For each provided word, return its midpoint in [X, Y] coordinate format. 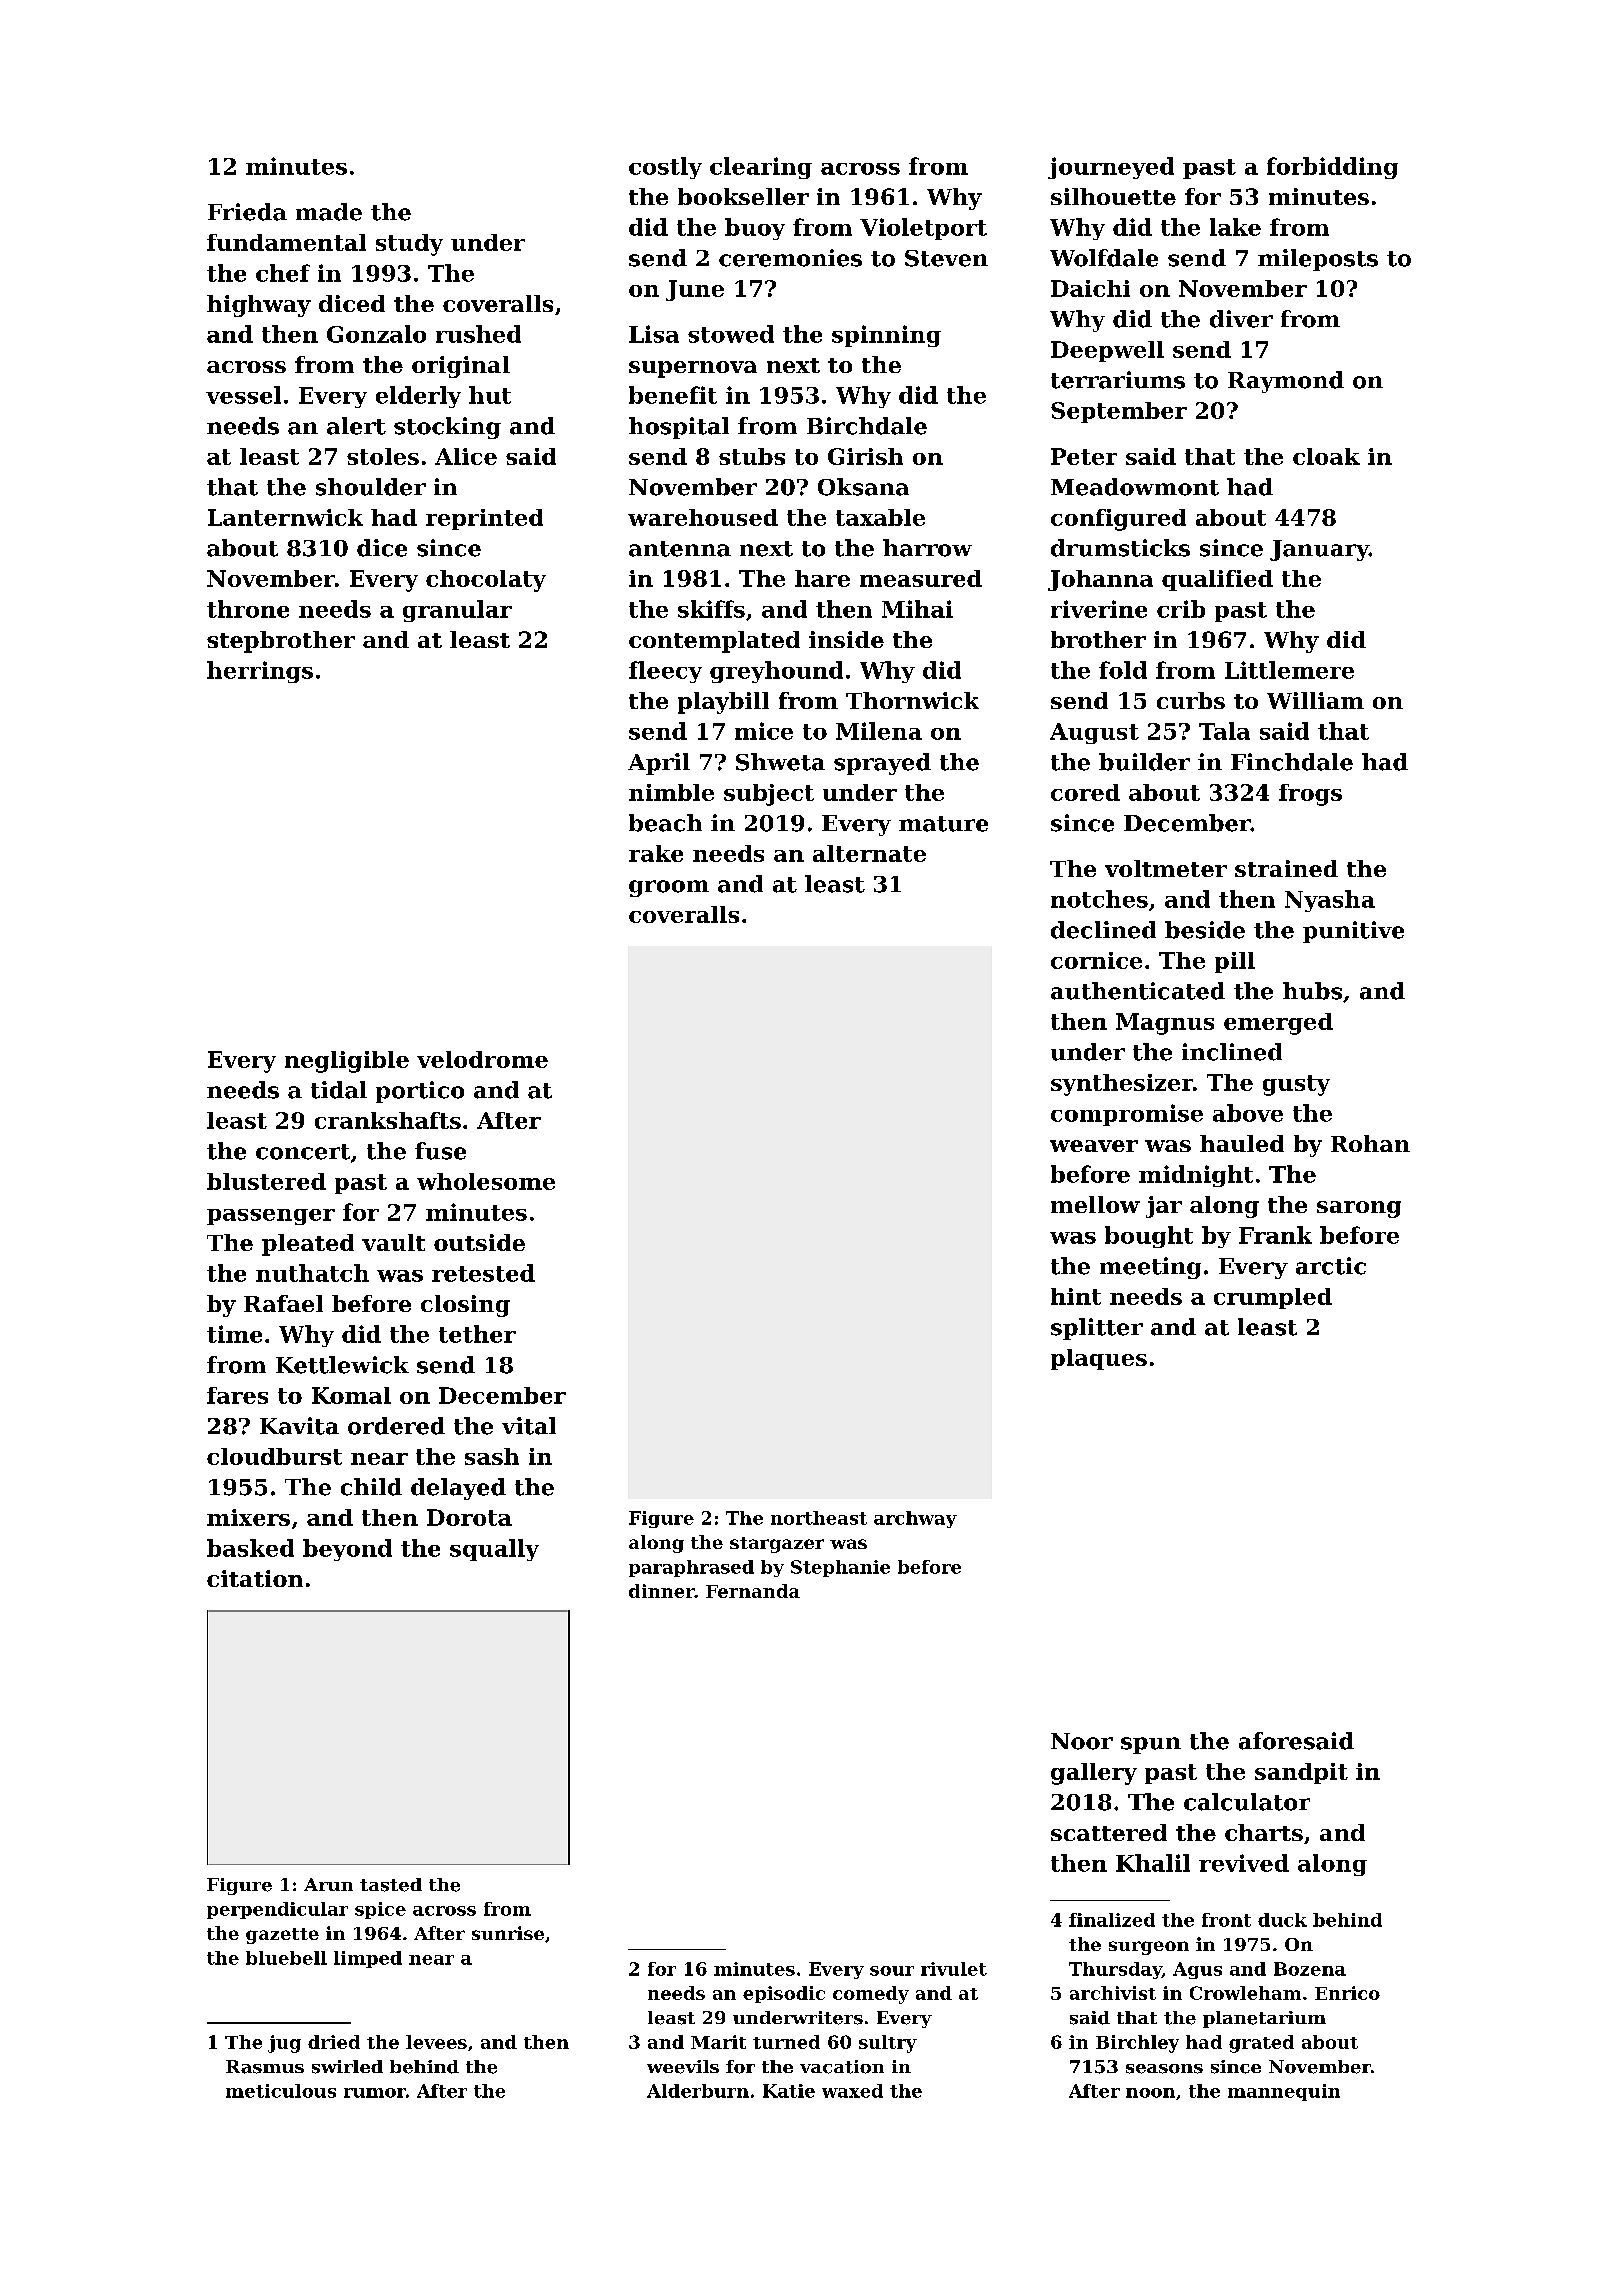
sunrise [508, 1933]
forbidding [1332, 168]
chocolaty [486, 581]
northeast [819, 1518]
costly [665, 168]
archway [915, 1519]
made [329, 212]
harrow [927, 548]
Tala [1224, 731]
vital [529, 1426]
